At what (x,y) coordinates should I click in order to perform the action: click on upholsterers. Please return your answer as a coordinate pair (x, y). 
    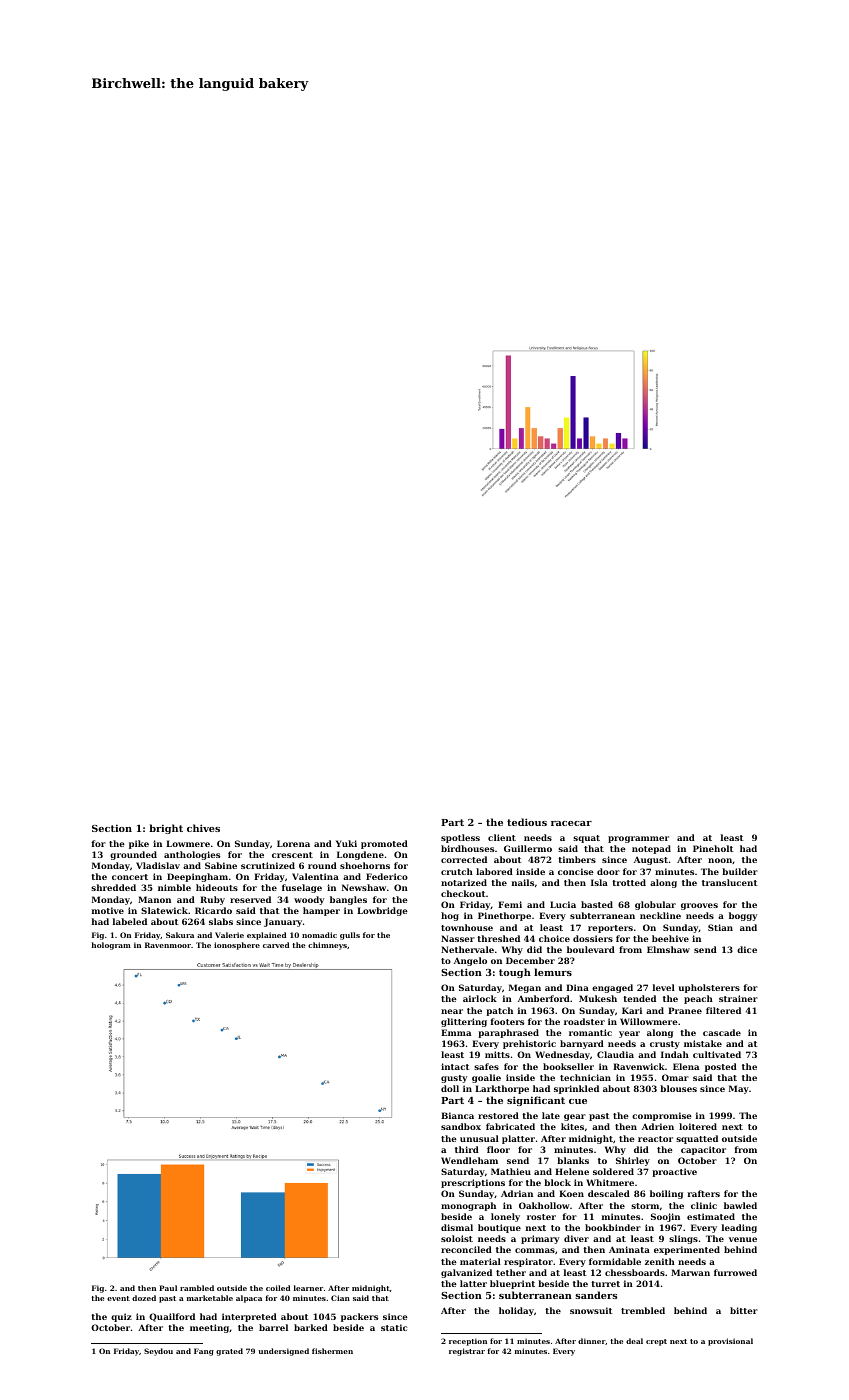
    Looking at the image, I should click on (709, 988).
